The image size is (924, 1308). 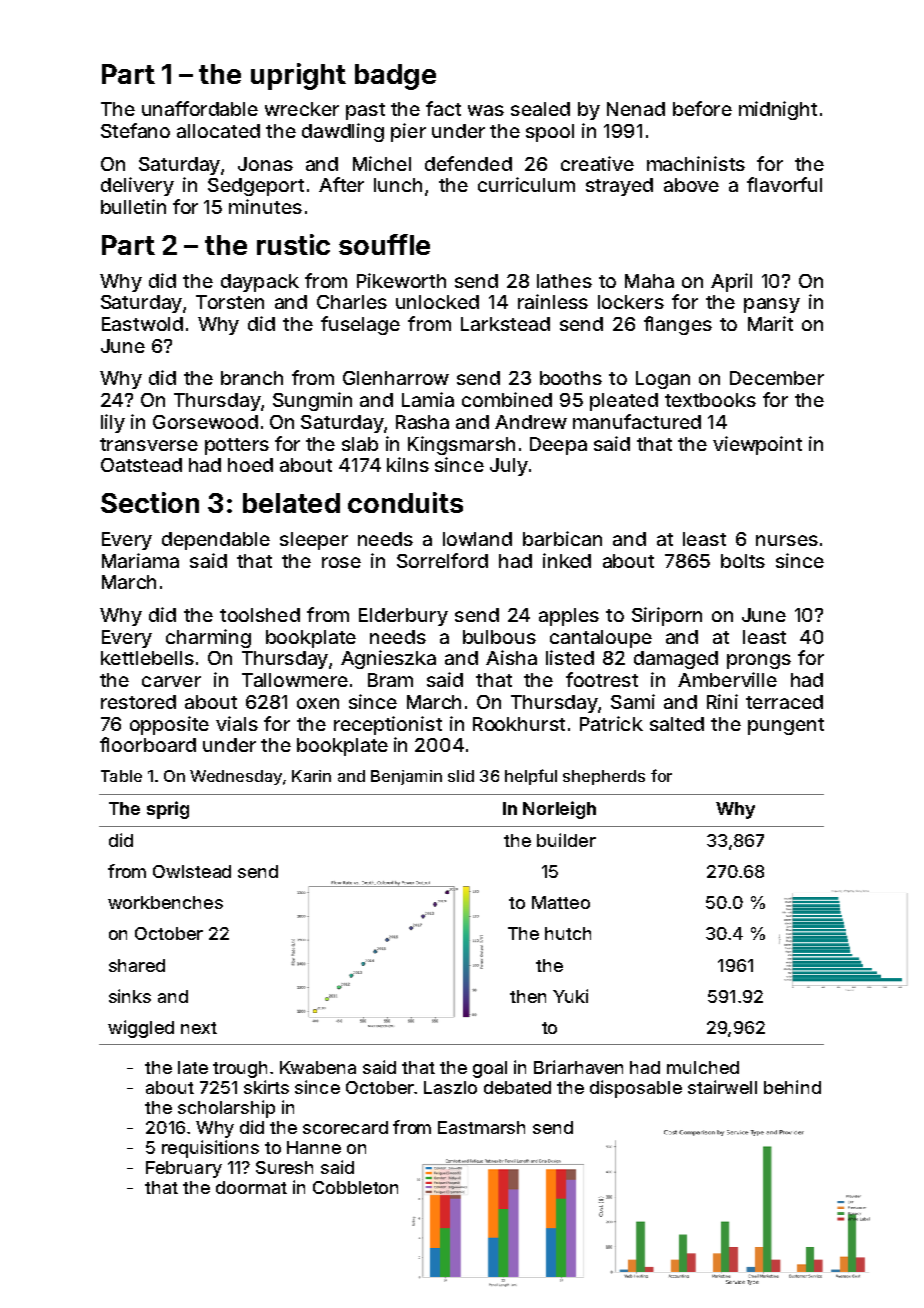 I want to click on Cobbleton, so click(x=355, y=1187).
